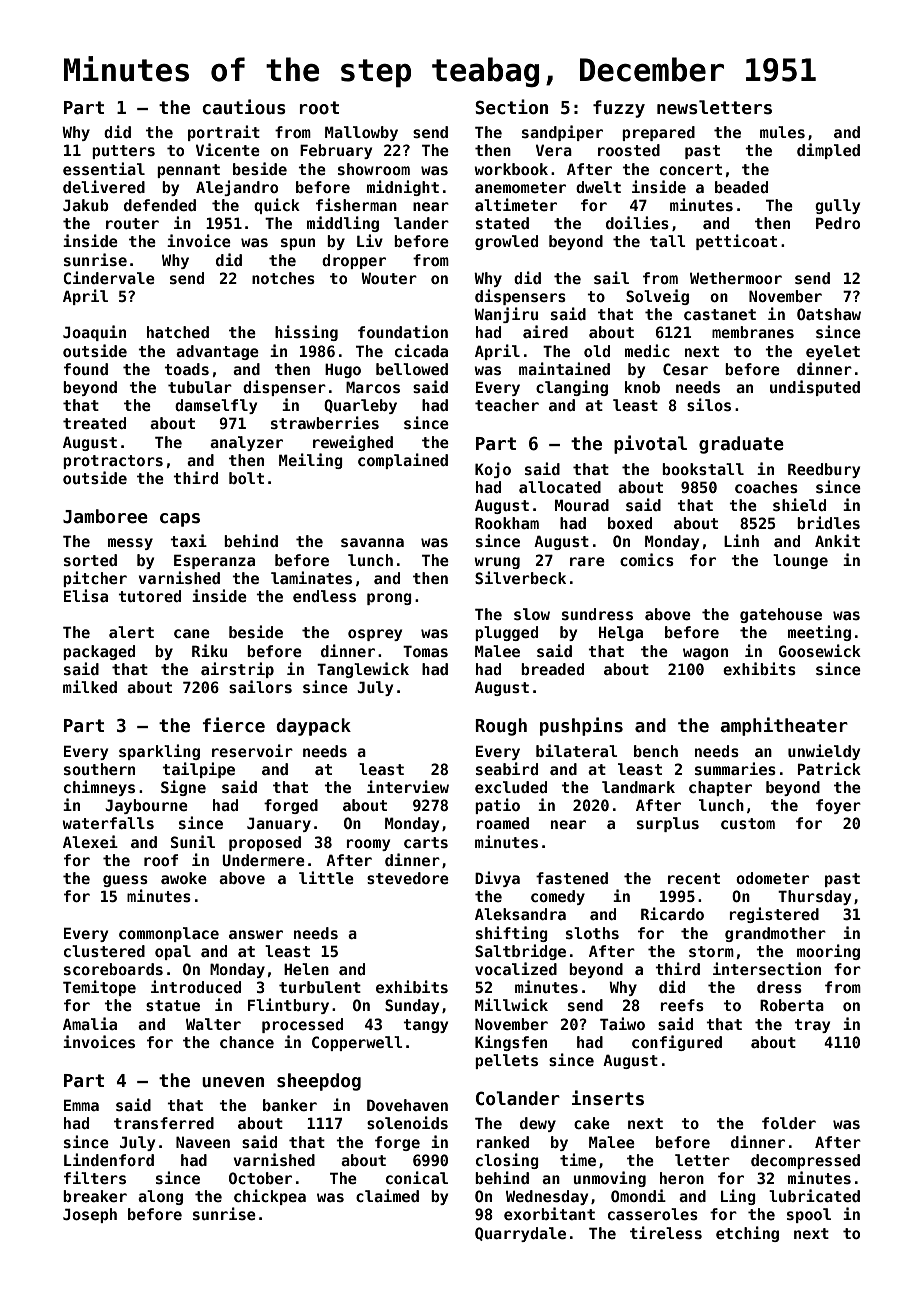 Image resolution: width=924 pixels, height=1314 pixels. What do you see at coordinates (562, 133) in the image?
I see `sandpiper` at bounding box center [562, 133].
